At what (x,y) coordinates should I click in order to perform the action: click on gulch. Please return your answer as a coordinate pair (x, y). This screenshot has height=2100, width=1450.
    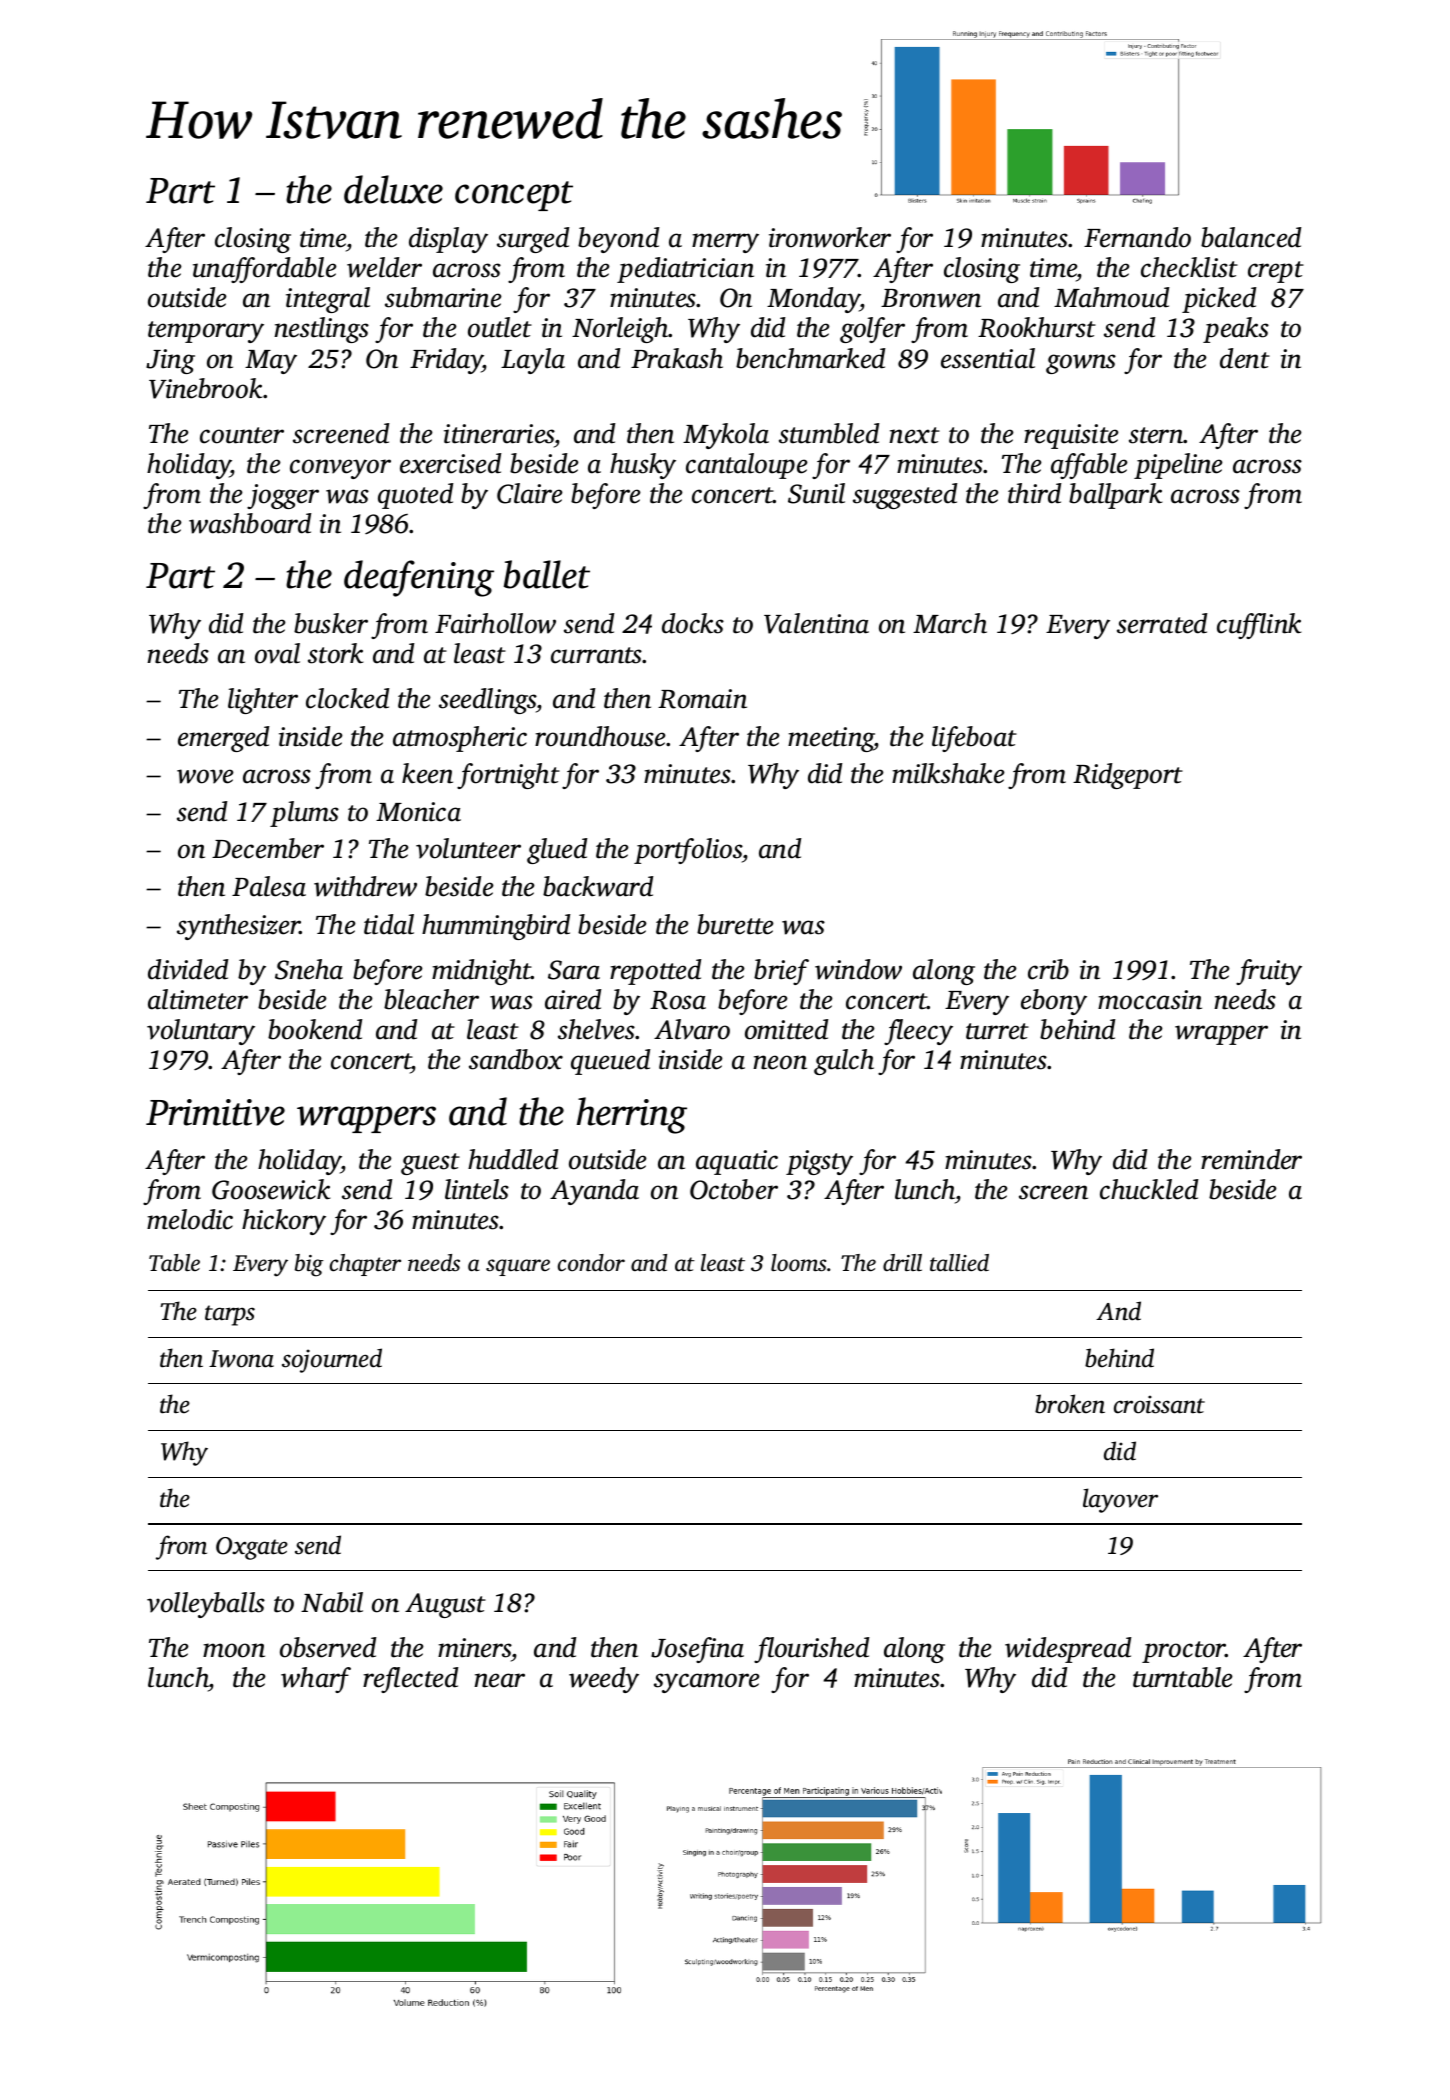
    Looking at the image, I should click on (844, 1062).
